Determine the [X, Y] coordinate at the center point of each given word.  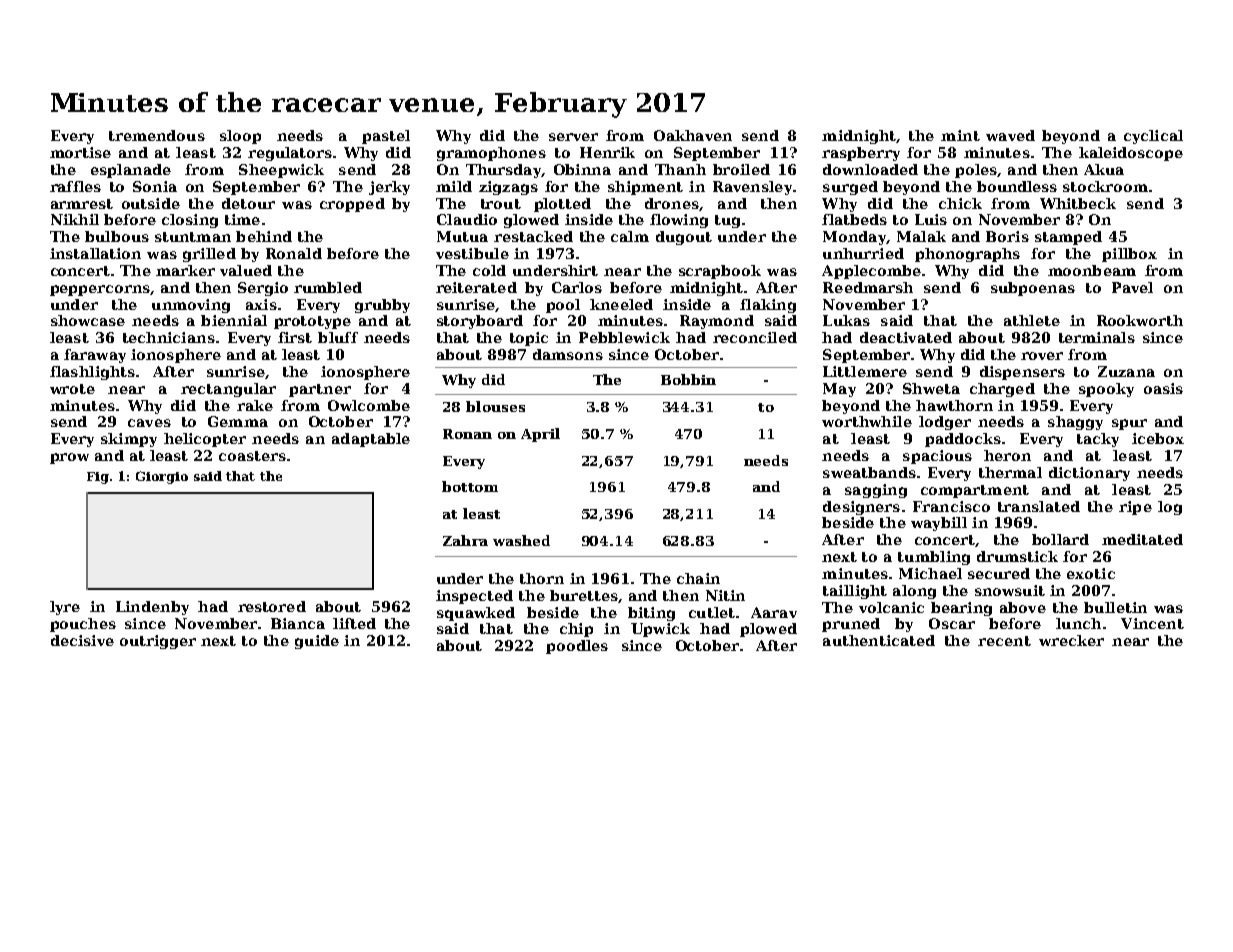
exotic [1091, 573]
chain [698, 578]
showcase [88, 320]
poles [976, 171]
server [573, 137]
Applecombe [871, 272]
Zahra [465, 540]
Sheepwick [281, 171]
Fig [98, 478]
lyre [65, 608]
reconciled [755, 337]
